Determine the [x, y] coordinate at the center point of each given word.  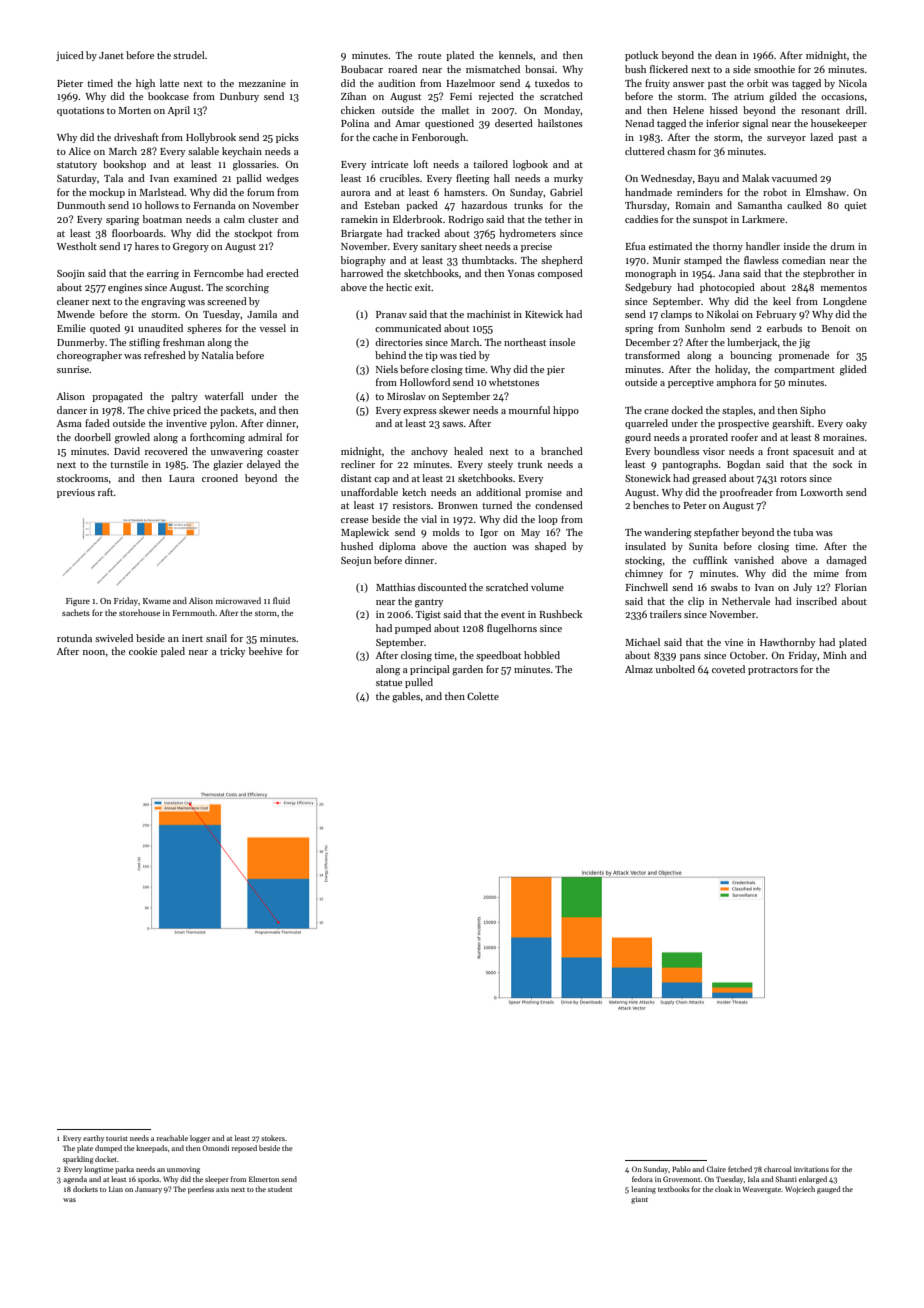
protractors [773, 671]
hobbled [542, 655]
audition [396, 83]
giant [639, 1200]
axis [222, 1189]
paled [173, 652]
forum [260, 192]
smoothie [774, 69]
